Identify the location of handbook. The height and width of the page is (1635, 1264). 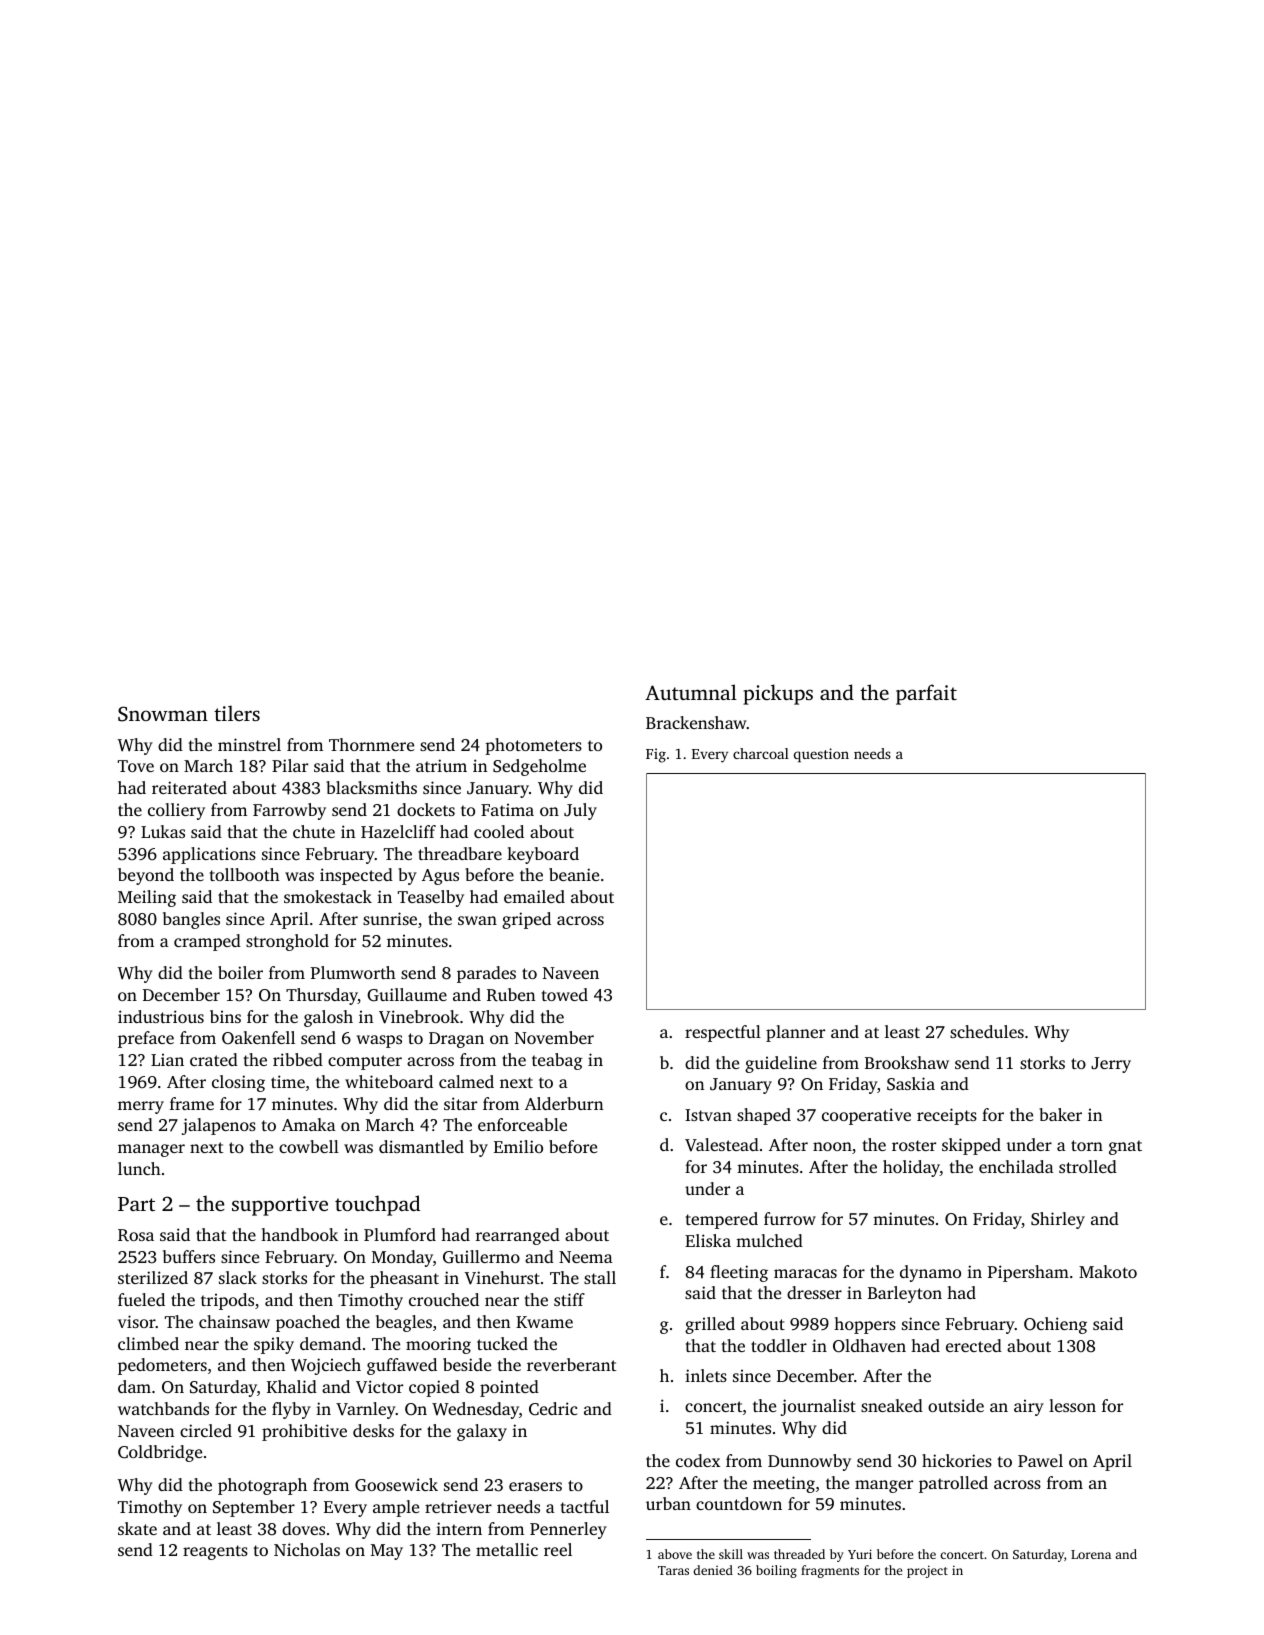
(299, 1234).
